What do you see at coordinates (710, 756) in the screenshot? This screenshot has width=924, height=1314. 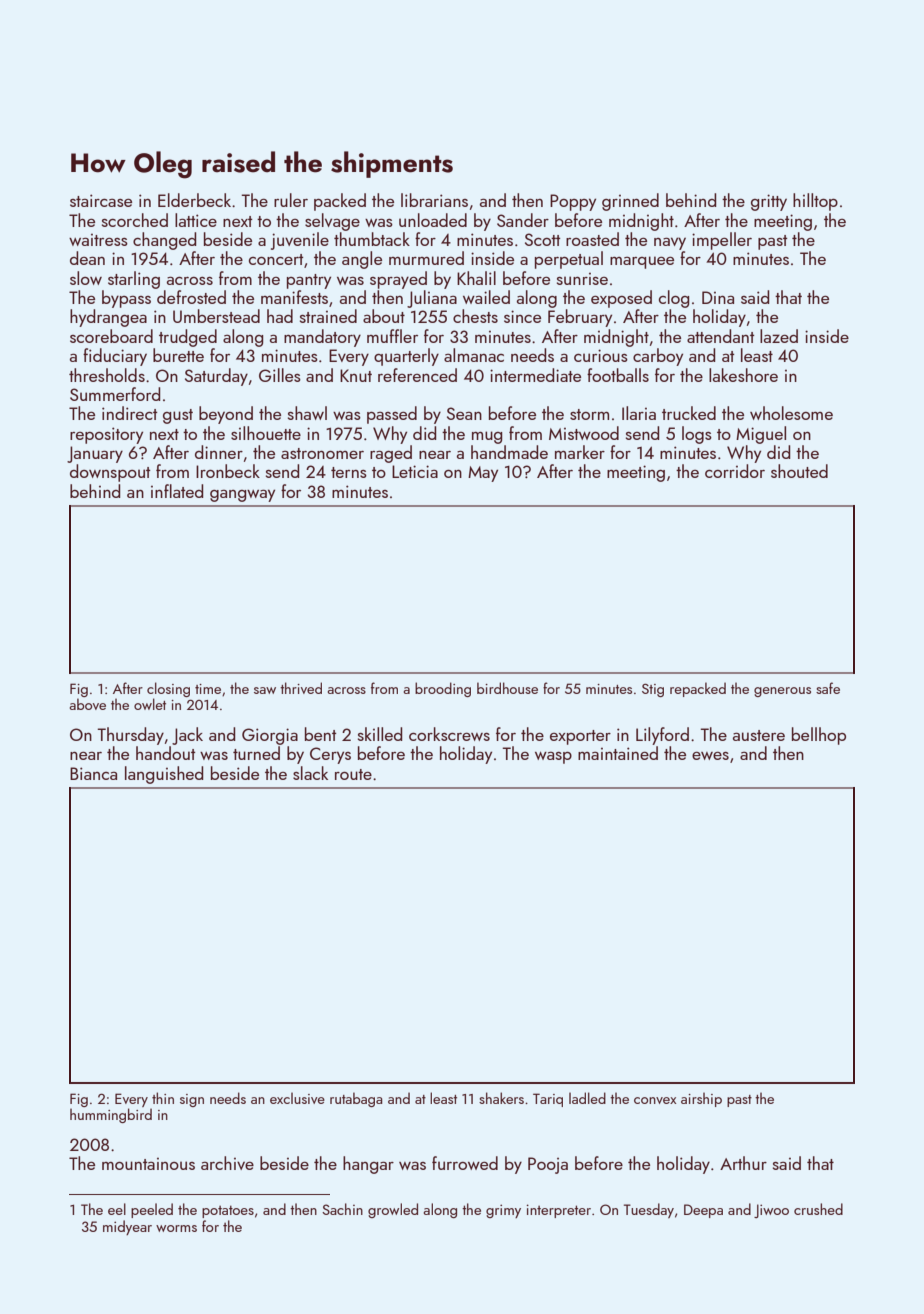 I see `ewes` at bounding box center [710, 756].
